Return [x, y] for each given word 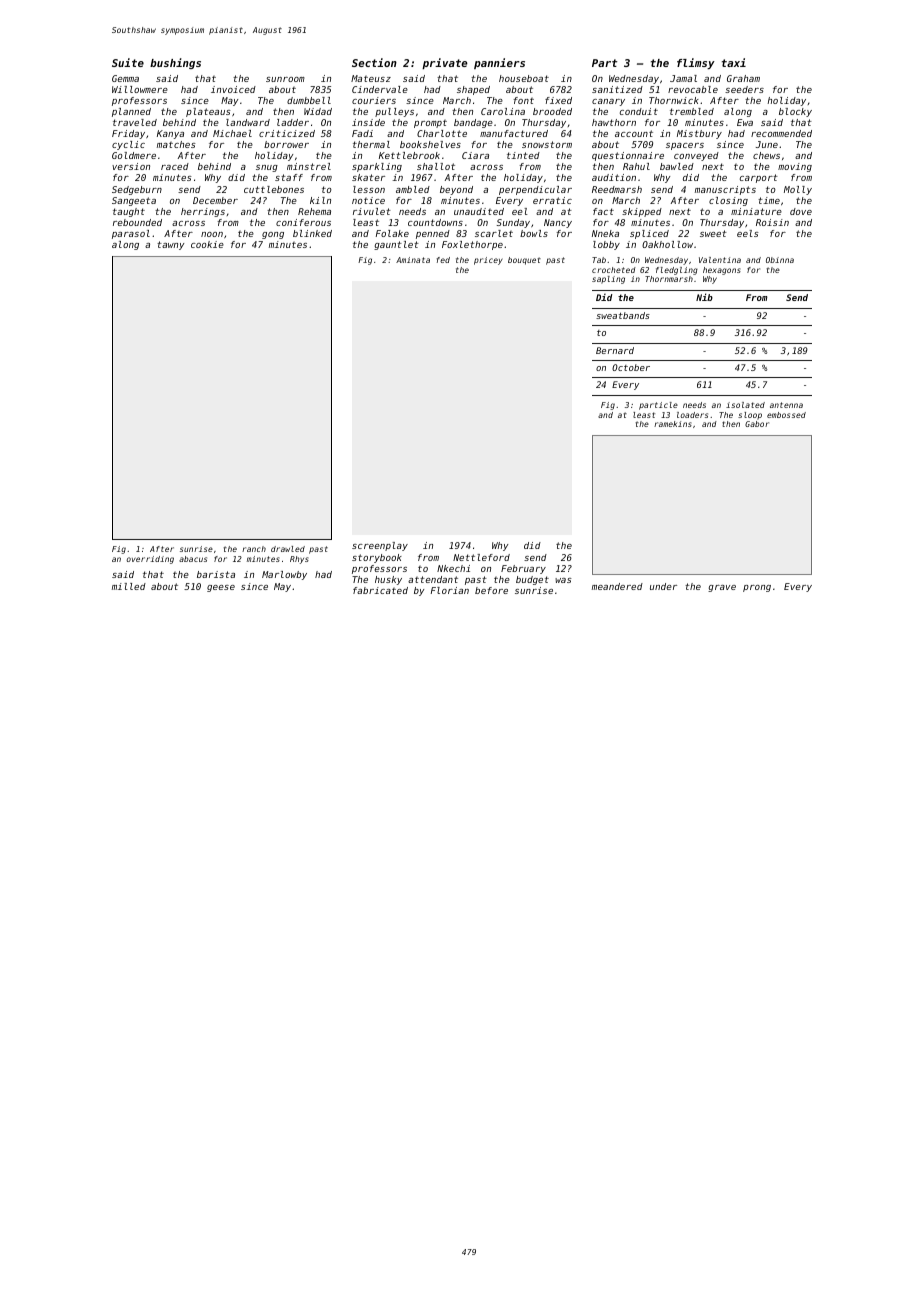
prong [757, 588]
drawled [288, 549]
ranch [254, 549]
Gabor [757, 424]
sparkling [377, 167]
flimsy [696, 63]
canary [608, 102]
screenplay [380, 546]
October [631, 367]
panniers [499, 63]
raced [175, 166]
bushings [175, 63]
